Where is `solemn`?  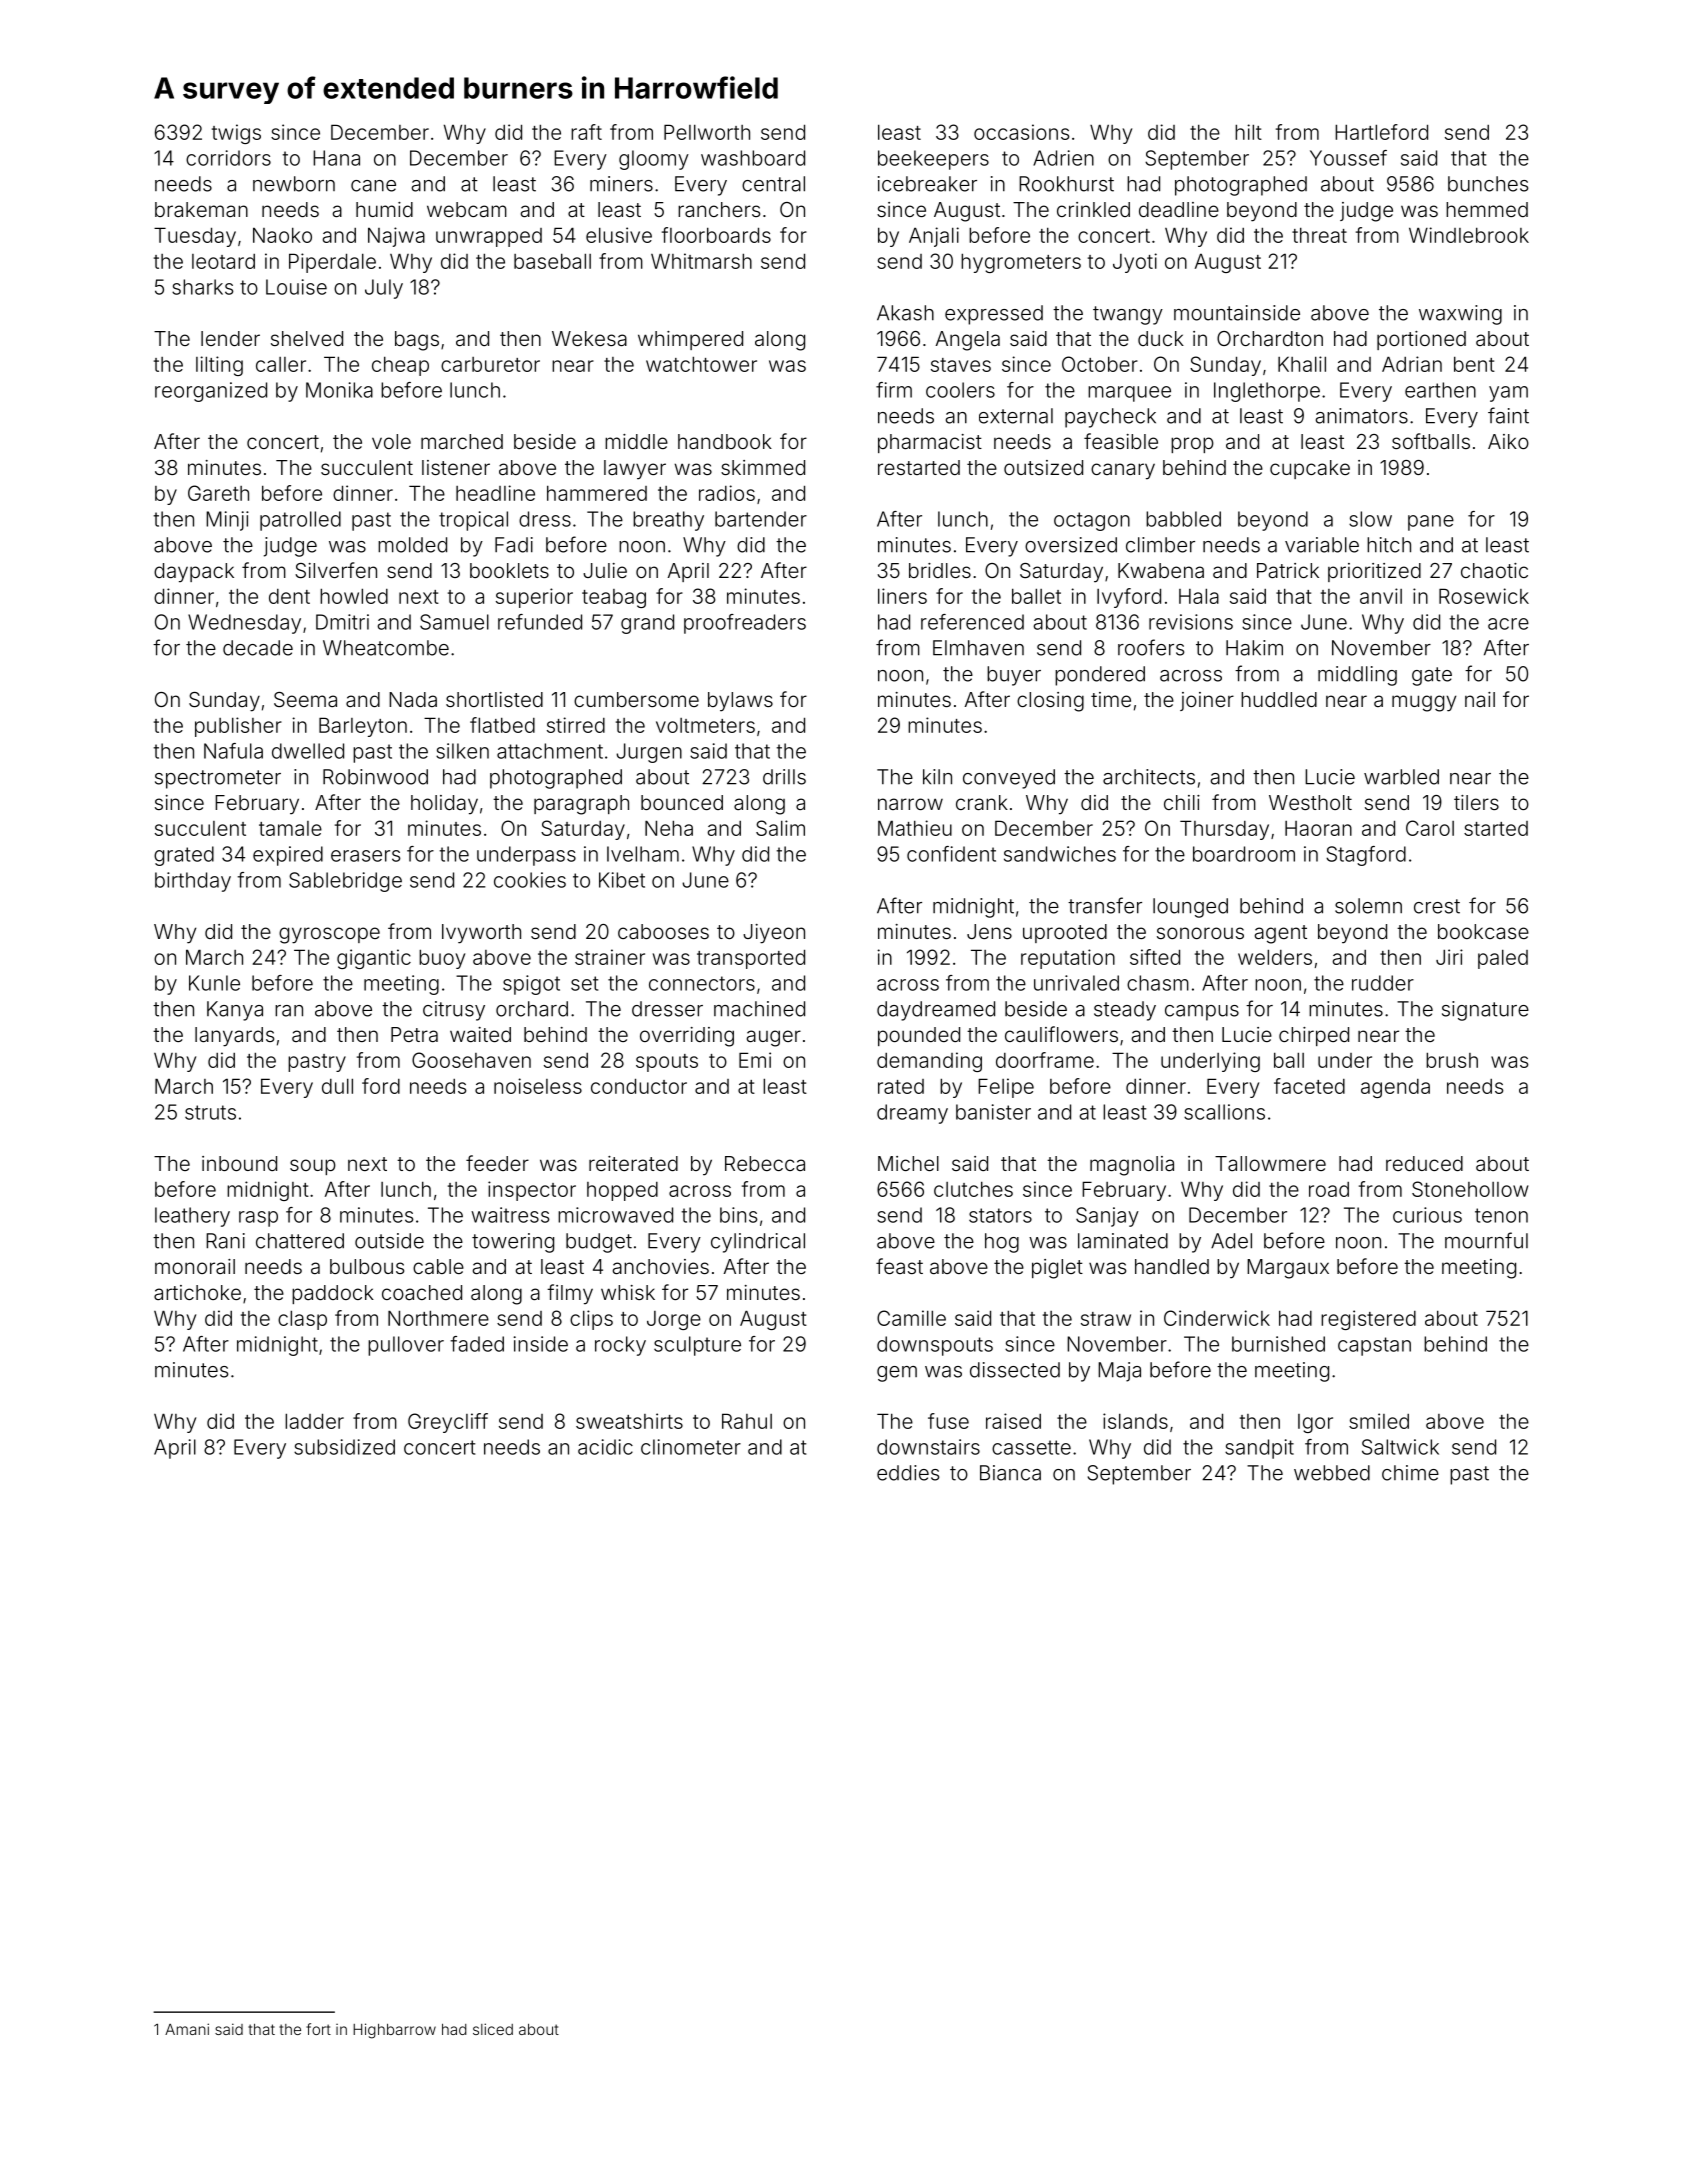
solemn is located at coordinates (1368, 906).
